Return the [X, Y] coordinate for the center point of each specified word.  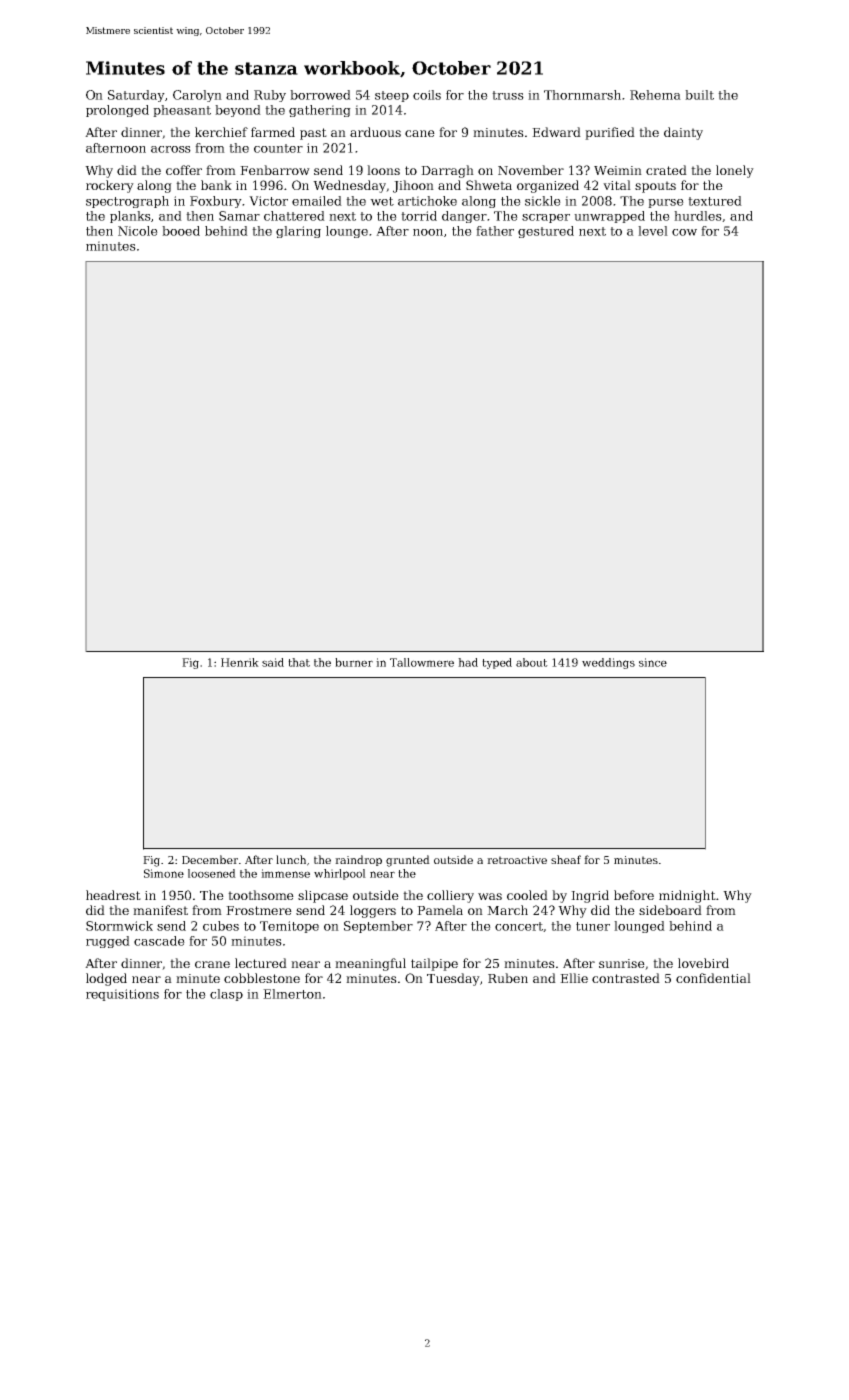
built [699, 95]
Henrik [240, 662]
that [299, 662]
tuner [593, 926]
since [653, 662]
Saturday [136, 96]
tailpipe [434, 964]
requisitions [122, 995]
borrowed [320, 95]
